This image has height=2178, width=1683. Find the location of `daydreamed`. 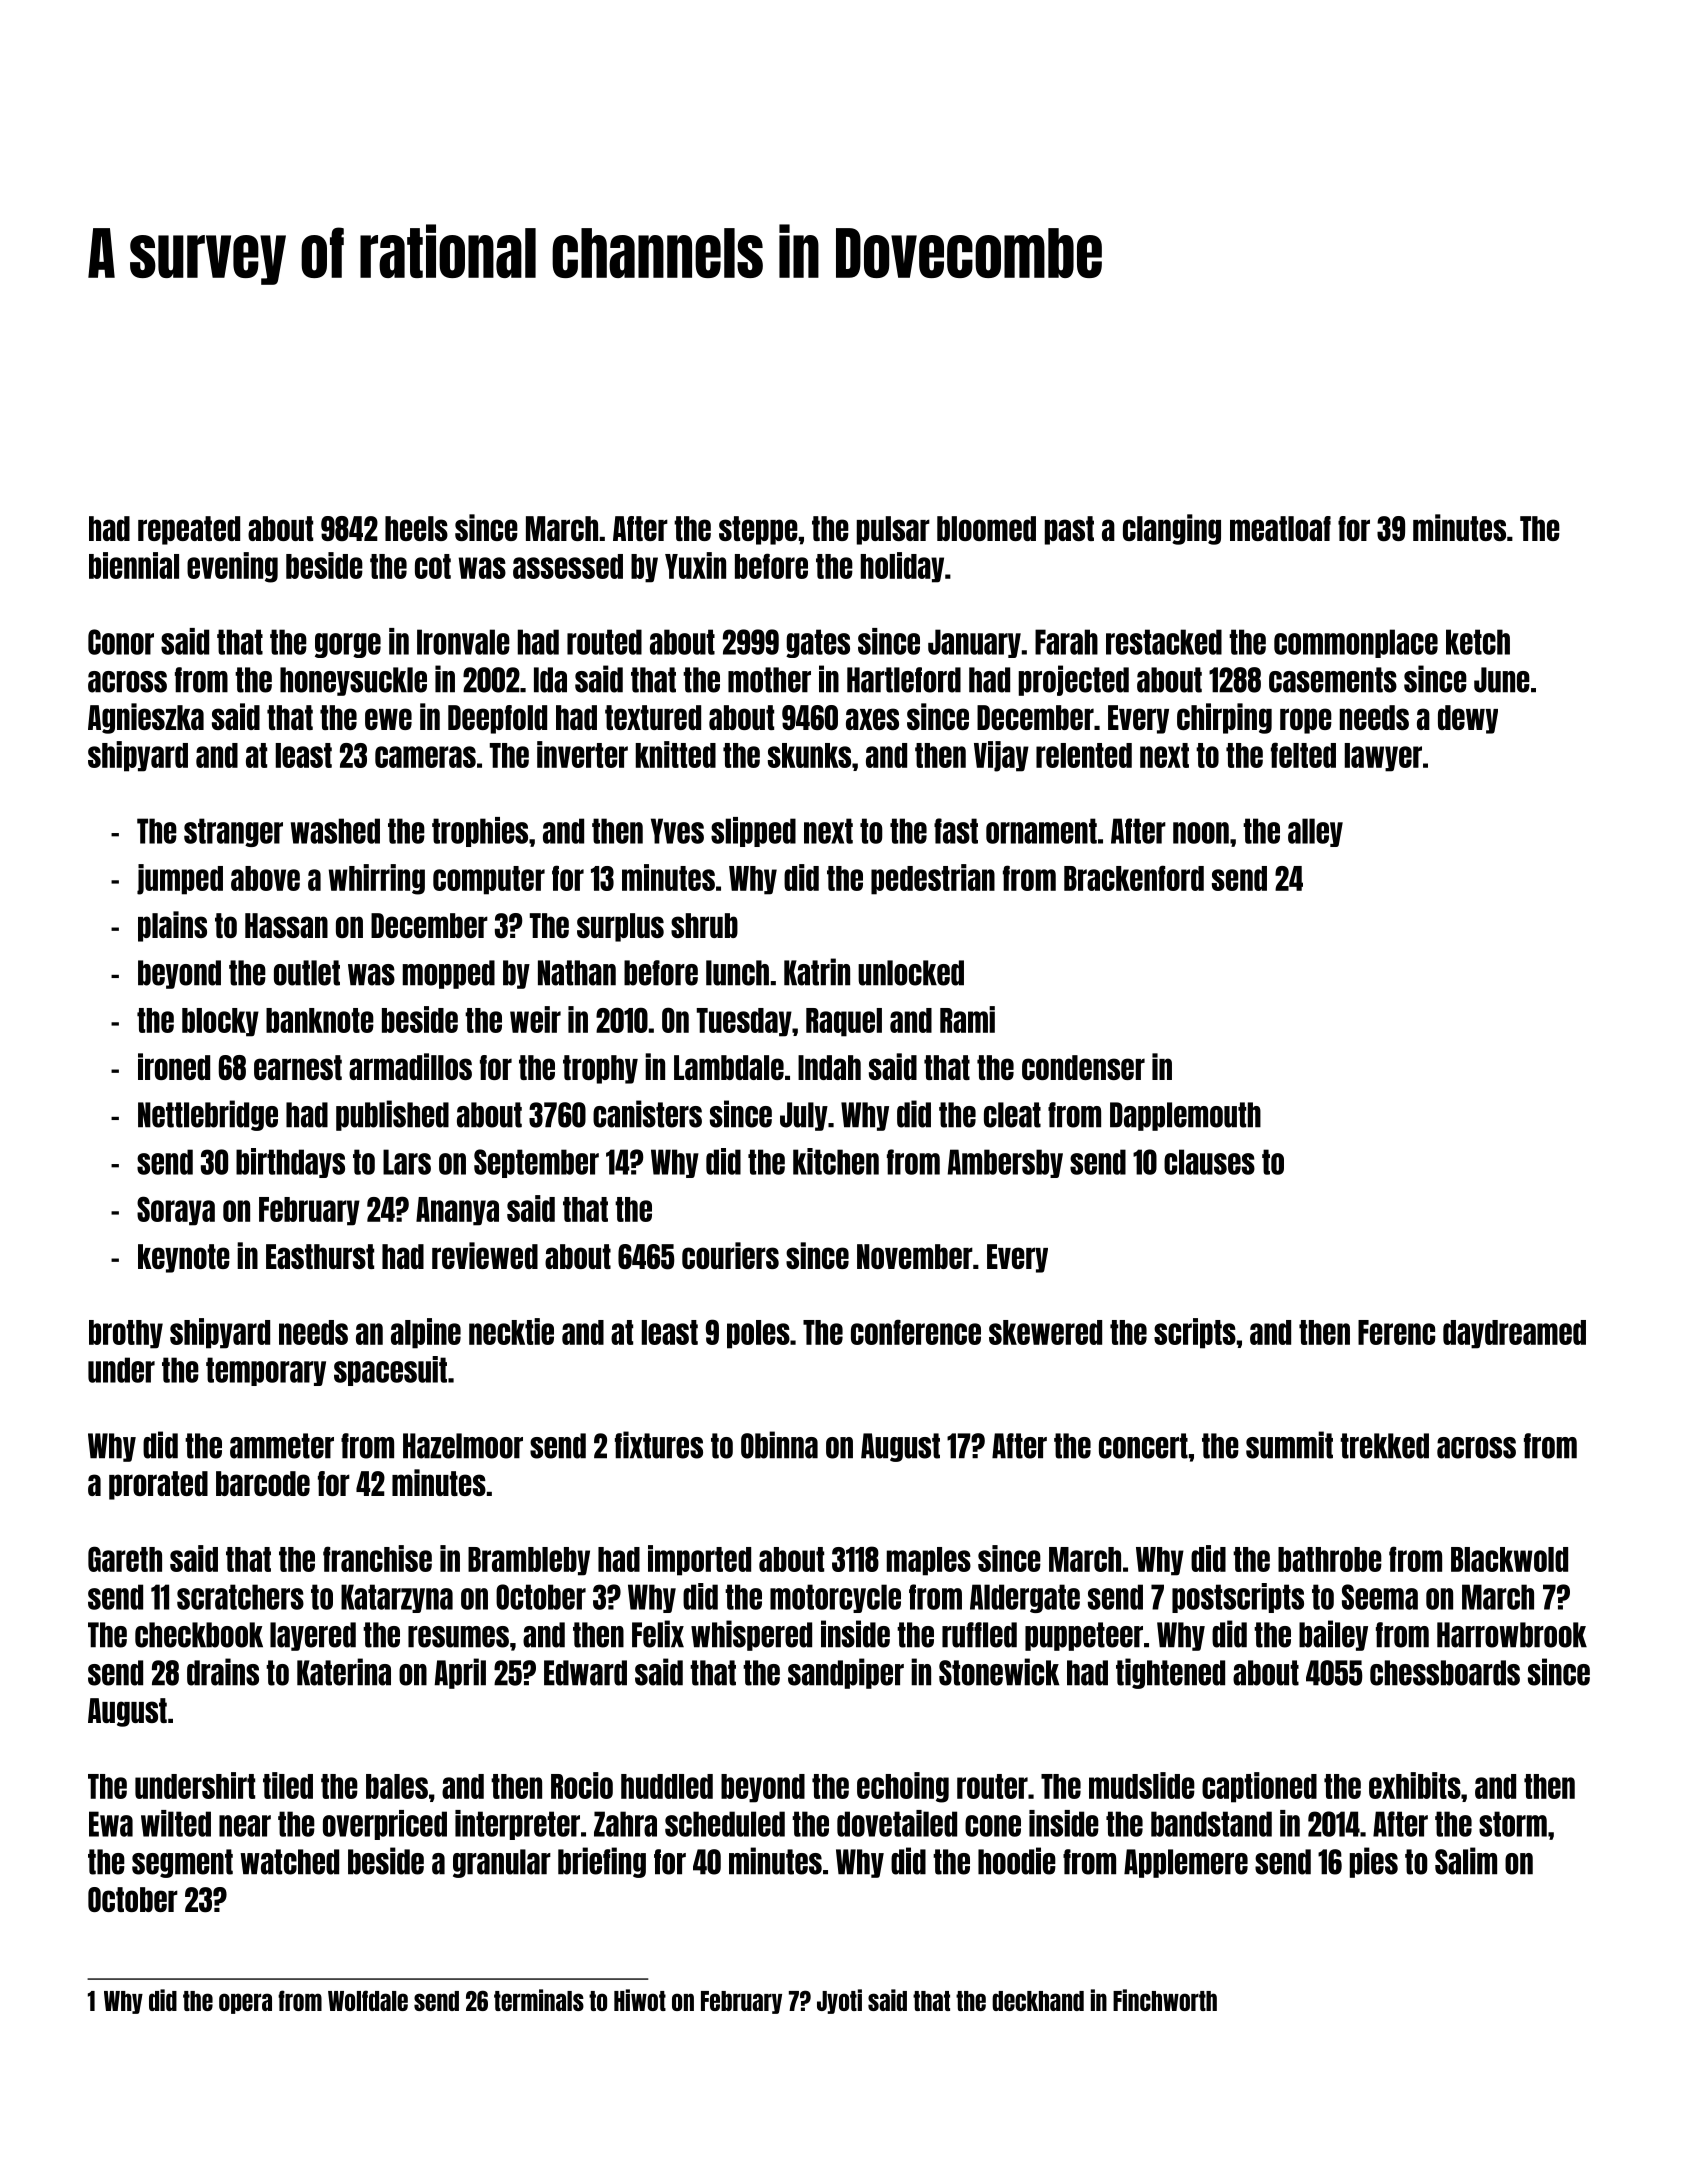

daydreamed is located at coordinates (1514, 1334).
